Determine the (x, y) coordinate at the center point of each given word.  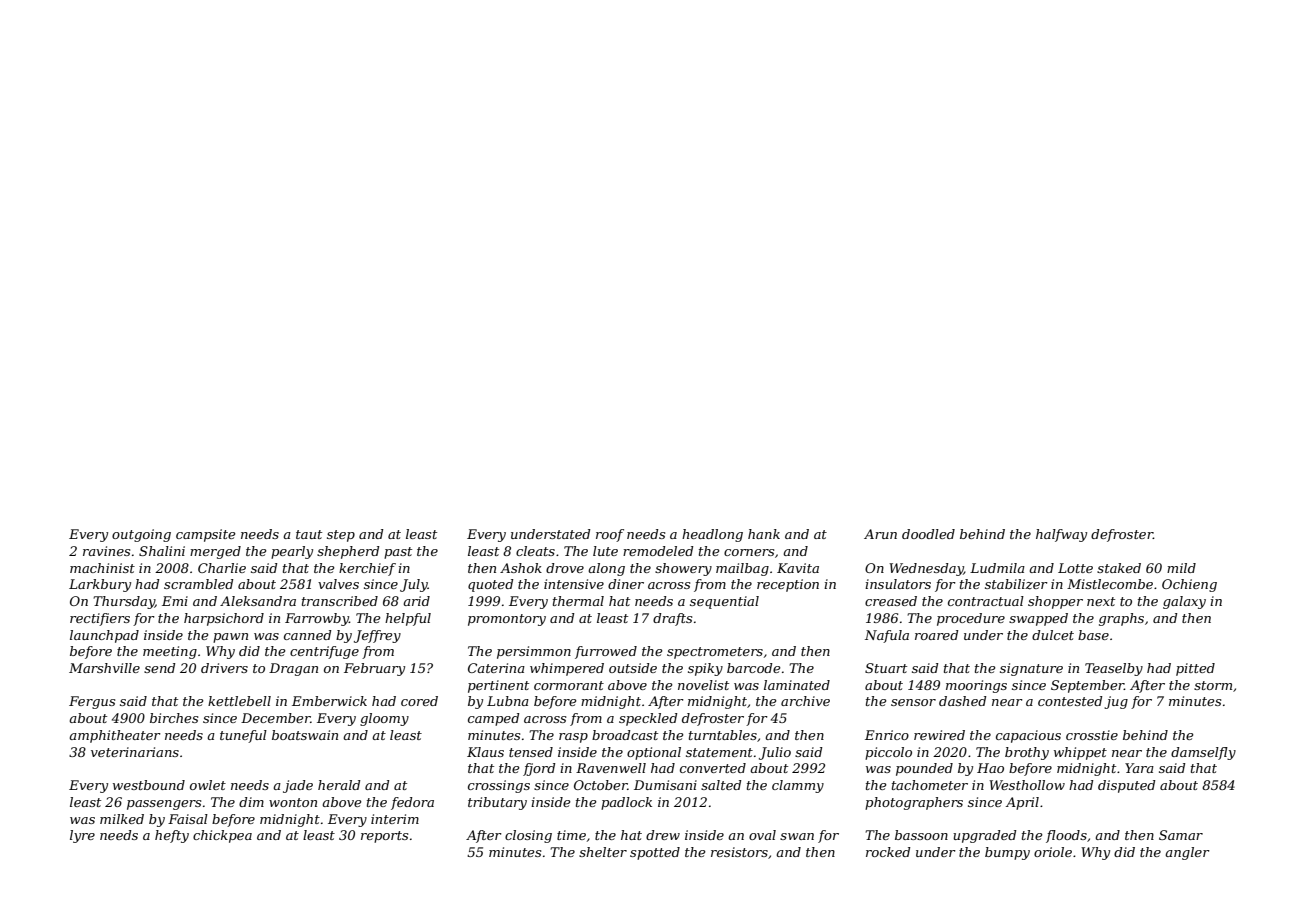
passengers (164, 805)
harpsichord (224, 619)
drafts (672, 619)
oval (762, 835)
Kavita (798, 568)
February (374, 669)
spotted (655, 853)
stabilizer (1016, 584)
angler (1187, 853)
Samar (1181, 835)
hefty (172, 836)
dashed (962, 701)
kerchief (367, 569)
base (1093, 635)
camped (493, 719)
